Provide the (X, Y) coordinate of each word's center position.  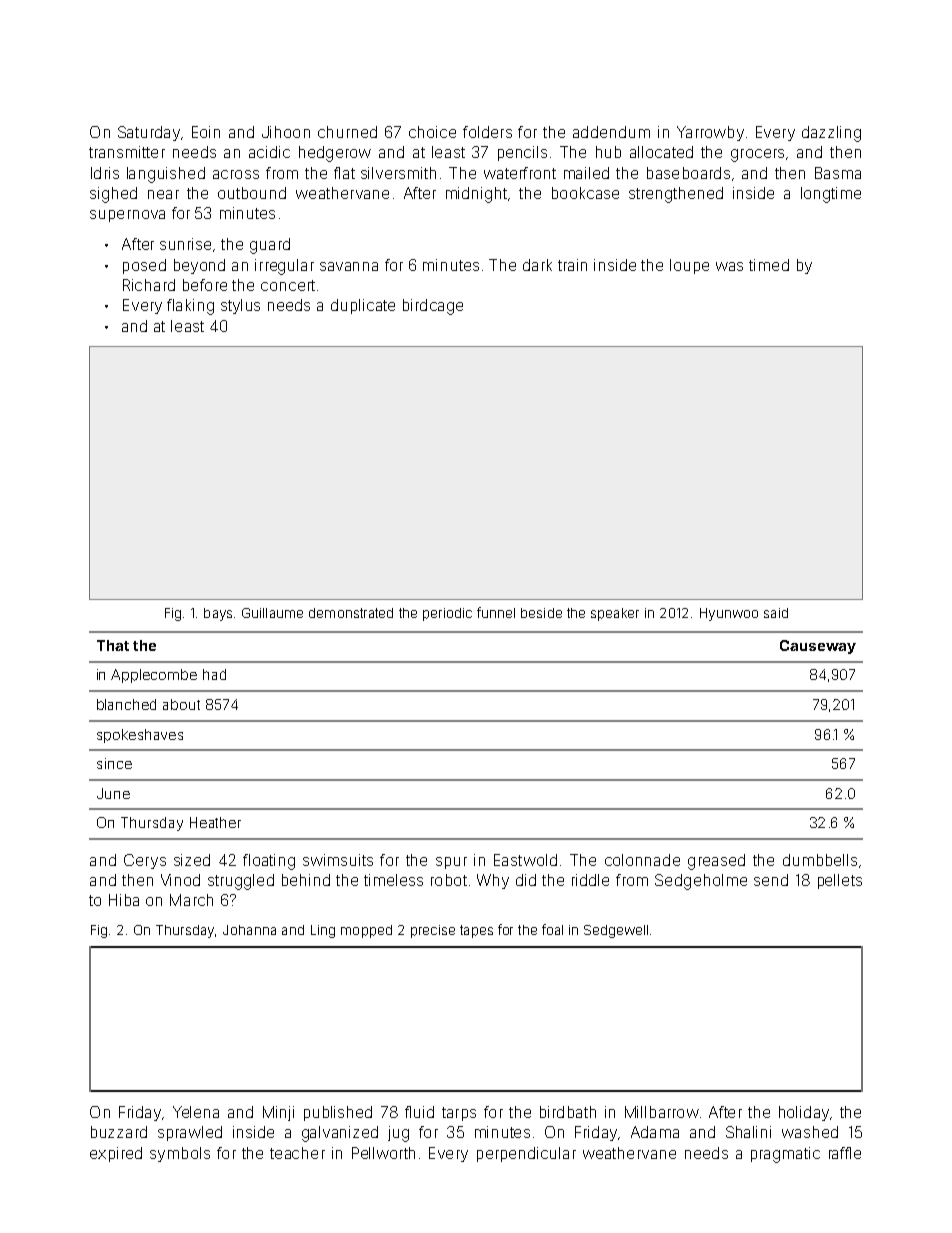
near (163, 194)
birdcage (433, 307)
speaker (615, 614)
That (113, 645)
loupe (689, 266)
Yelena (196, 1112)
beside (541, 613)
